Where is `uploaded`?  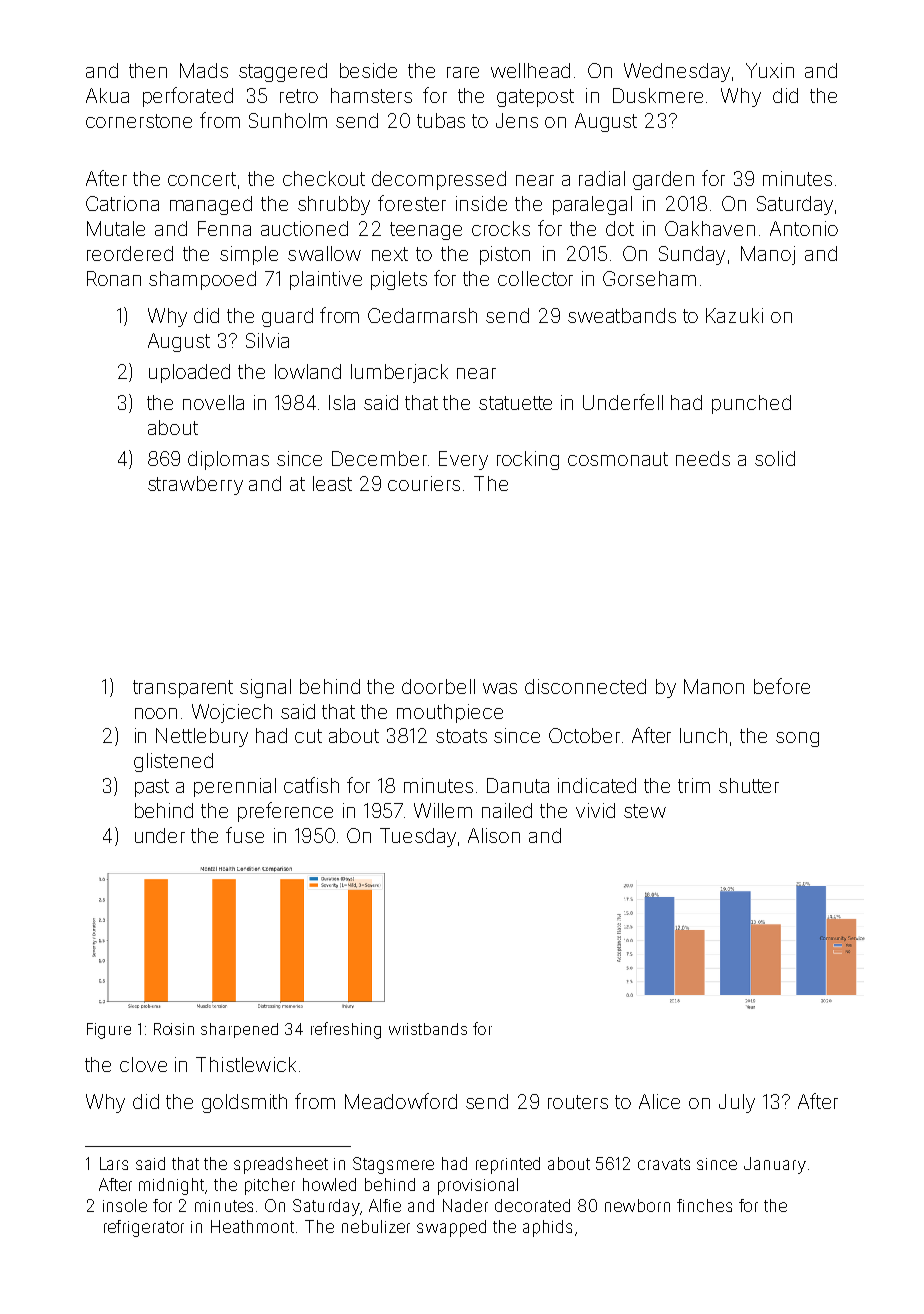
uploaded is located at coordinates (189, 373).
